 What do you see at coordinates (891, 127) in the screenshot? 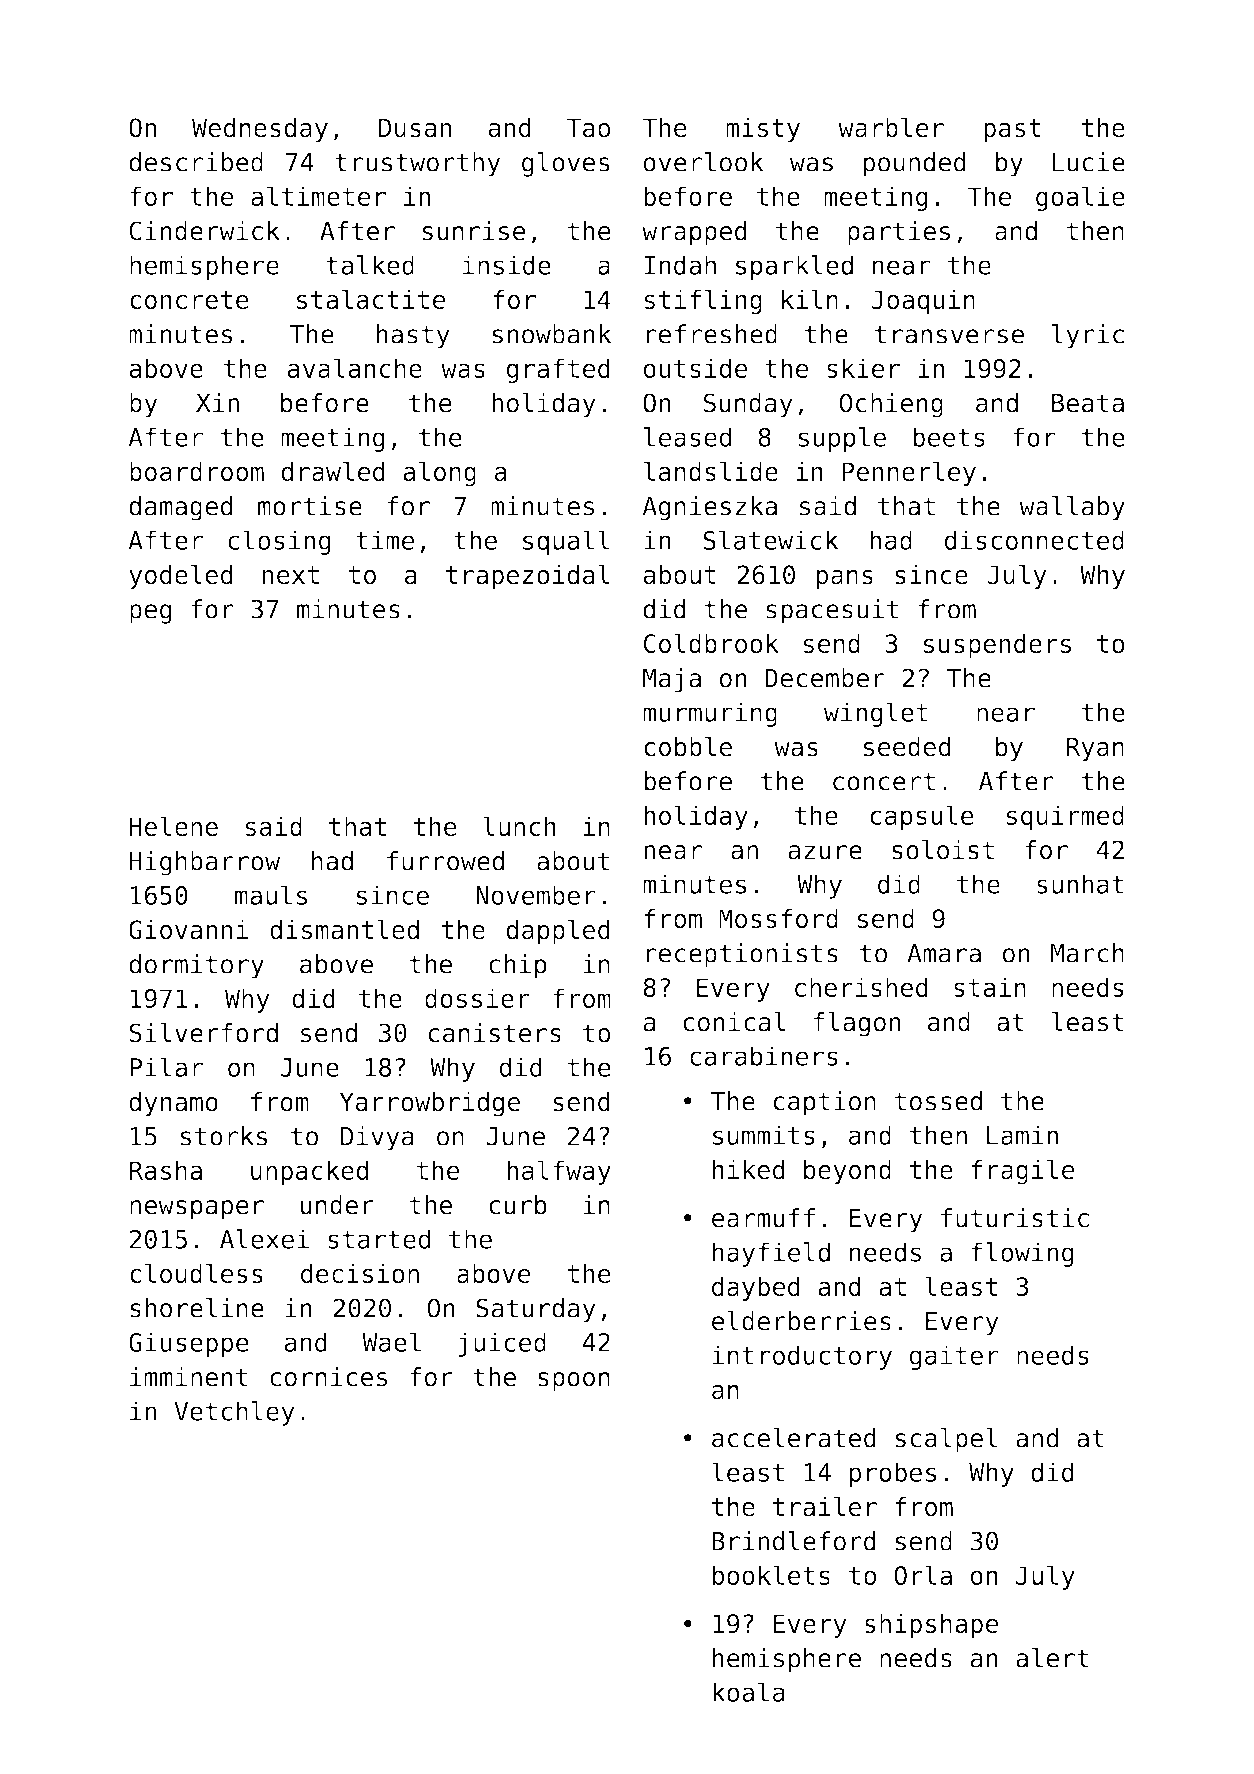
I see `warbler` at bounding box center [891, 127].
